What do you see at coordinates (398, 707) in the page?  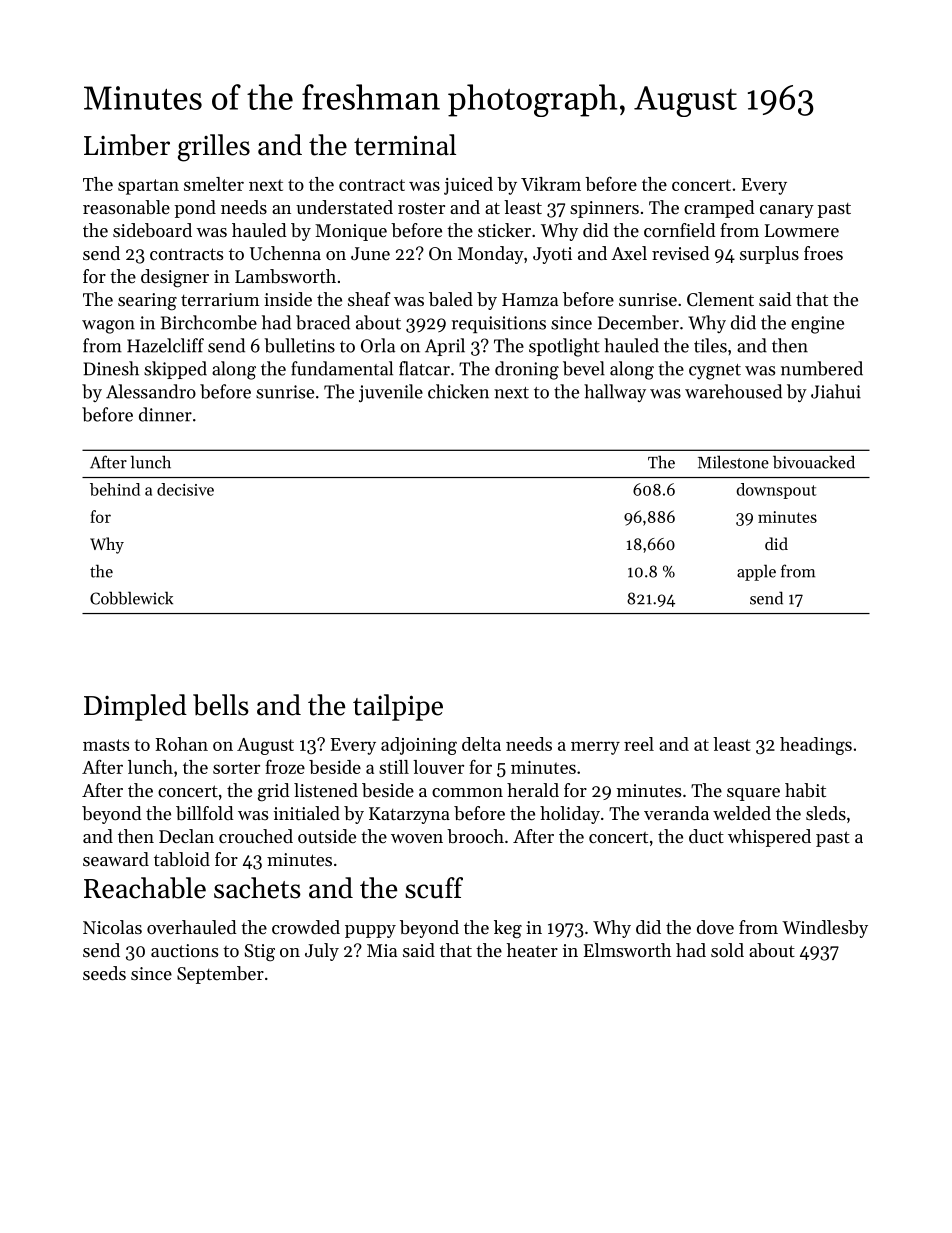 I see `tailpipe` at bounding box center [398, 707].
